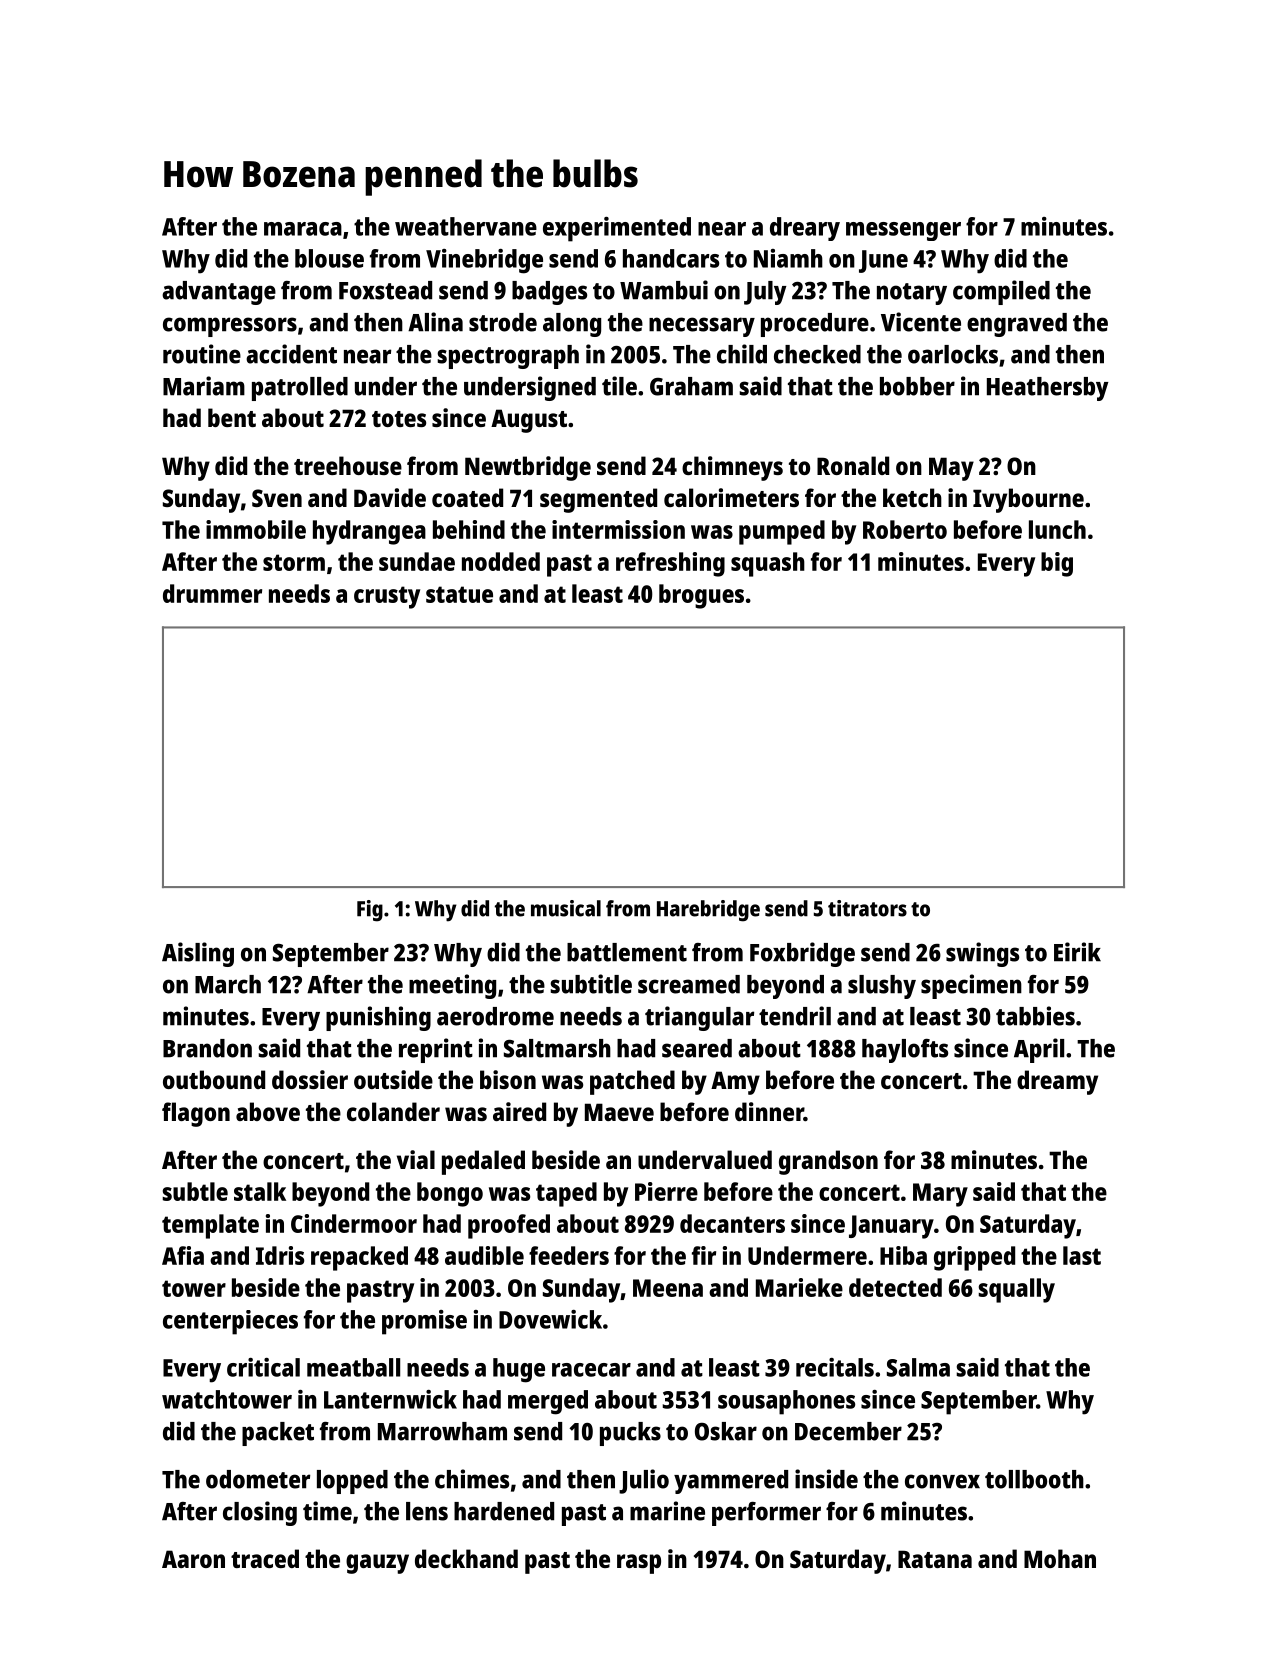  What do you see at coordinates (666, 1191) in the screenshot?
I see `Pierre` at bounding box center [666, 1191].
